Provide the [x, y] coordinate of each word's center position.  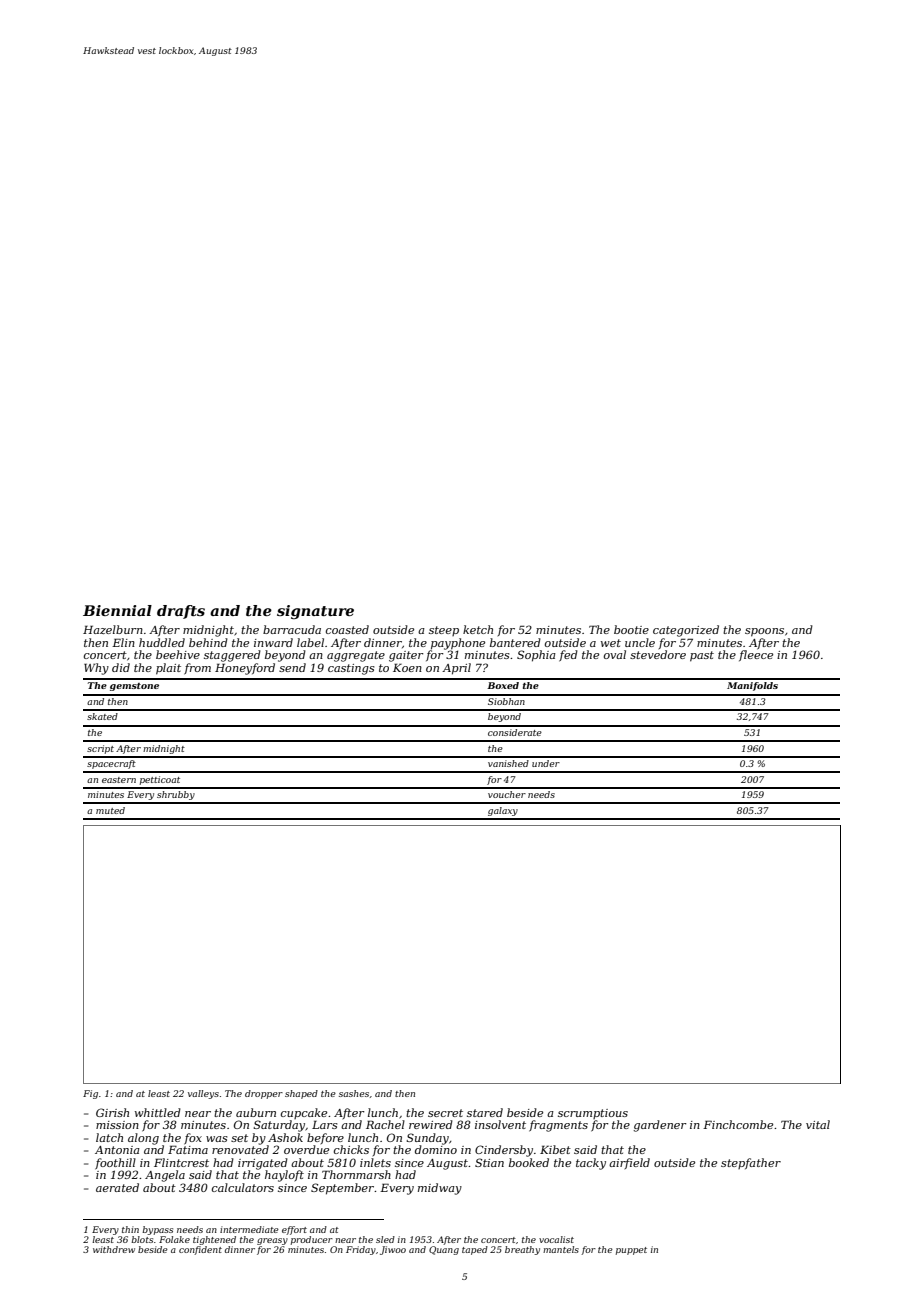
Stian [489, 1162]
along [143, 1139]
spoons [764, 632]
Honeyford [245, 669]
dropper [264, 1094]
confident [200, 1250]
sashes [354, 1093]
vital [818, 1124]
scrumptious [593, 1114]
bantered [515, 642]
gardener [660, 1126]
